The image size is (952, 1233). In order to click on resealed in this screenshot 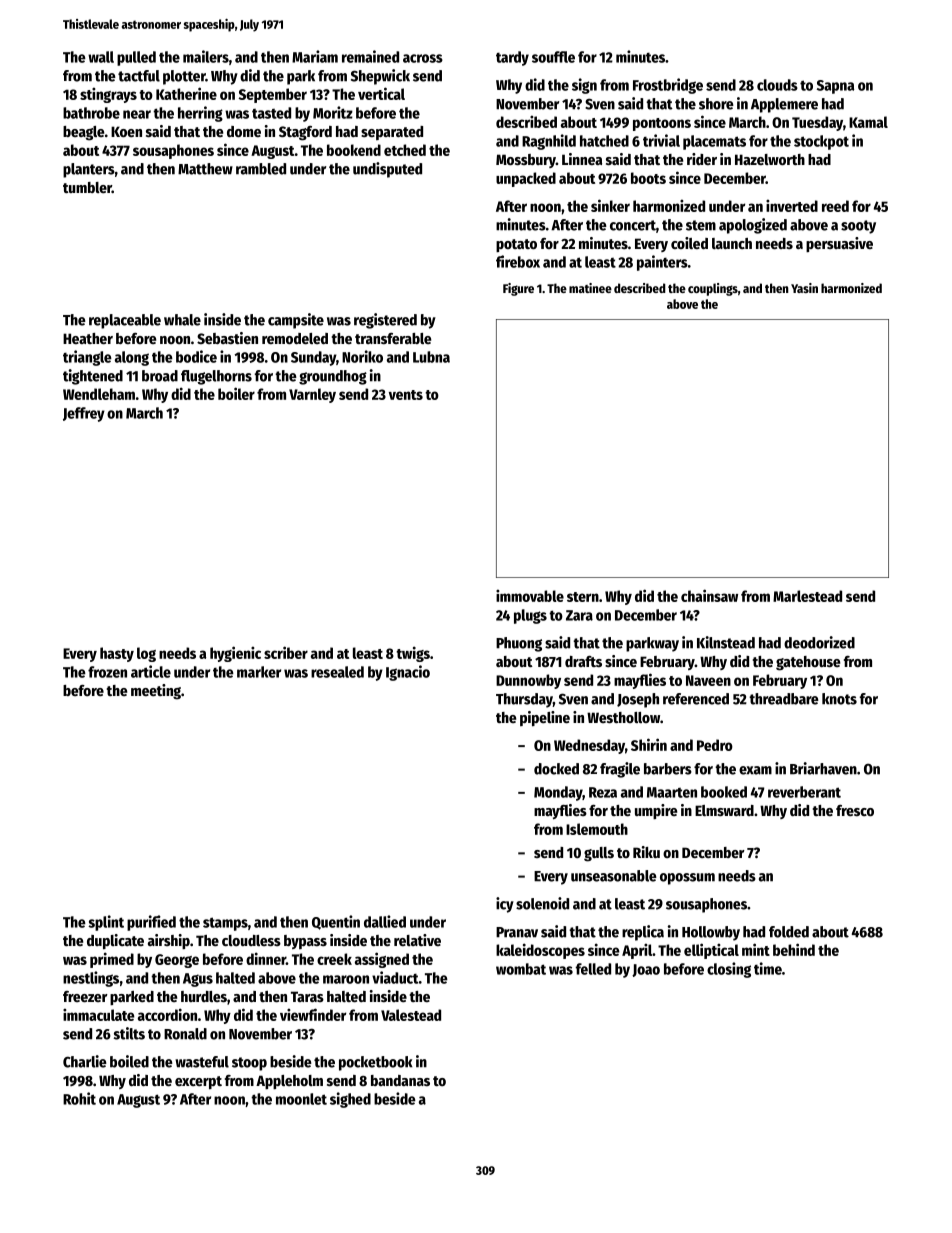, I will do `click(337, 672)`.
